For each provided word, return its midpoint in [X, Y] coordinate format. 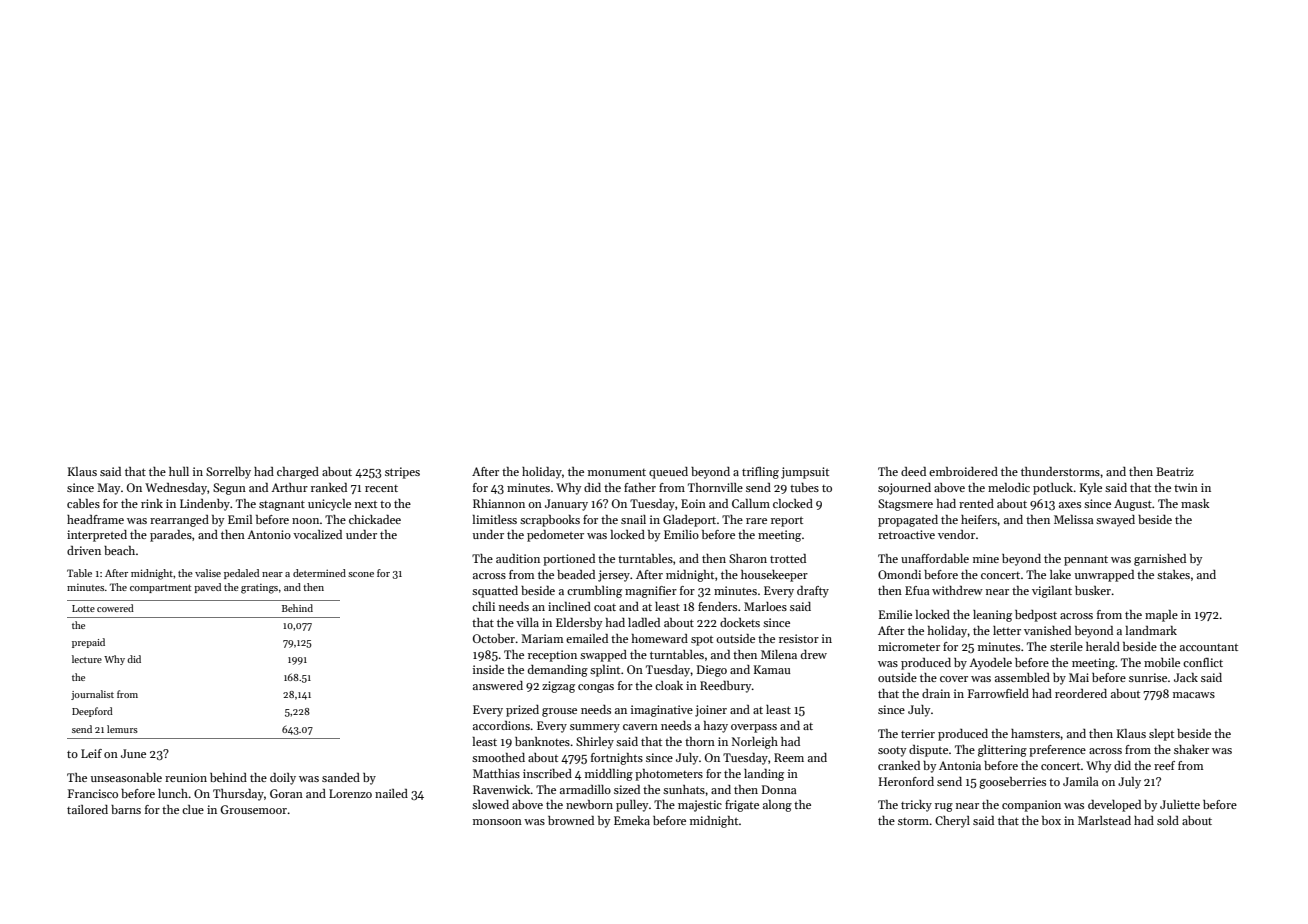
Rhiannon [499, 503]
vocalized [317, 534]
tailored [87, 809]
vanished [1047, 630]
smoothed [498, 757]
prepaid [88, 643]
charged [298, 473]
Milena [779, 654]
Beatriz [1175, 471]
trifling [760, 473]
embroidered [963, 471]
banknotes [542, 741]
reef [1164, 765]
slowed [490, 804]
